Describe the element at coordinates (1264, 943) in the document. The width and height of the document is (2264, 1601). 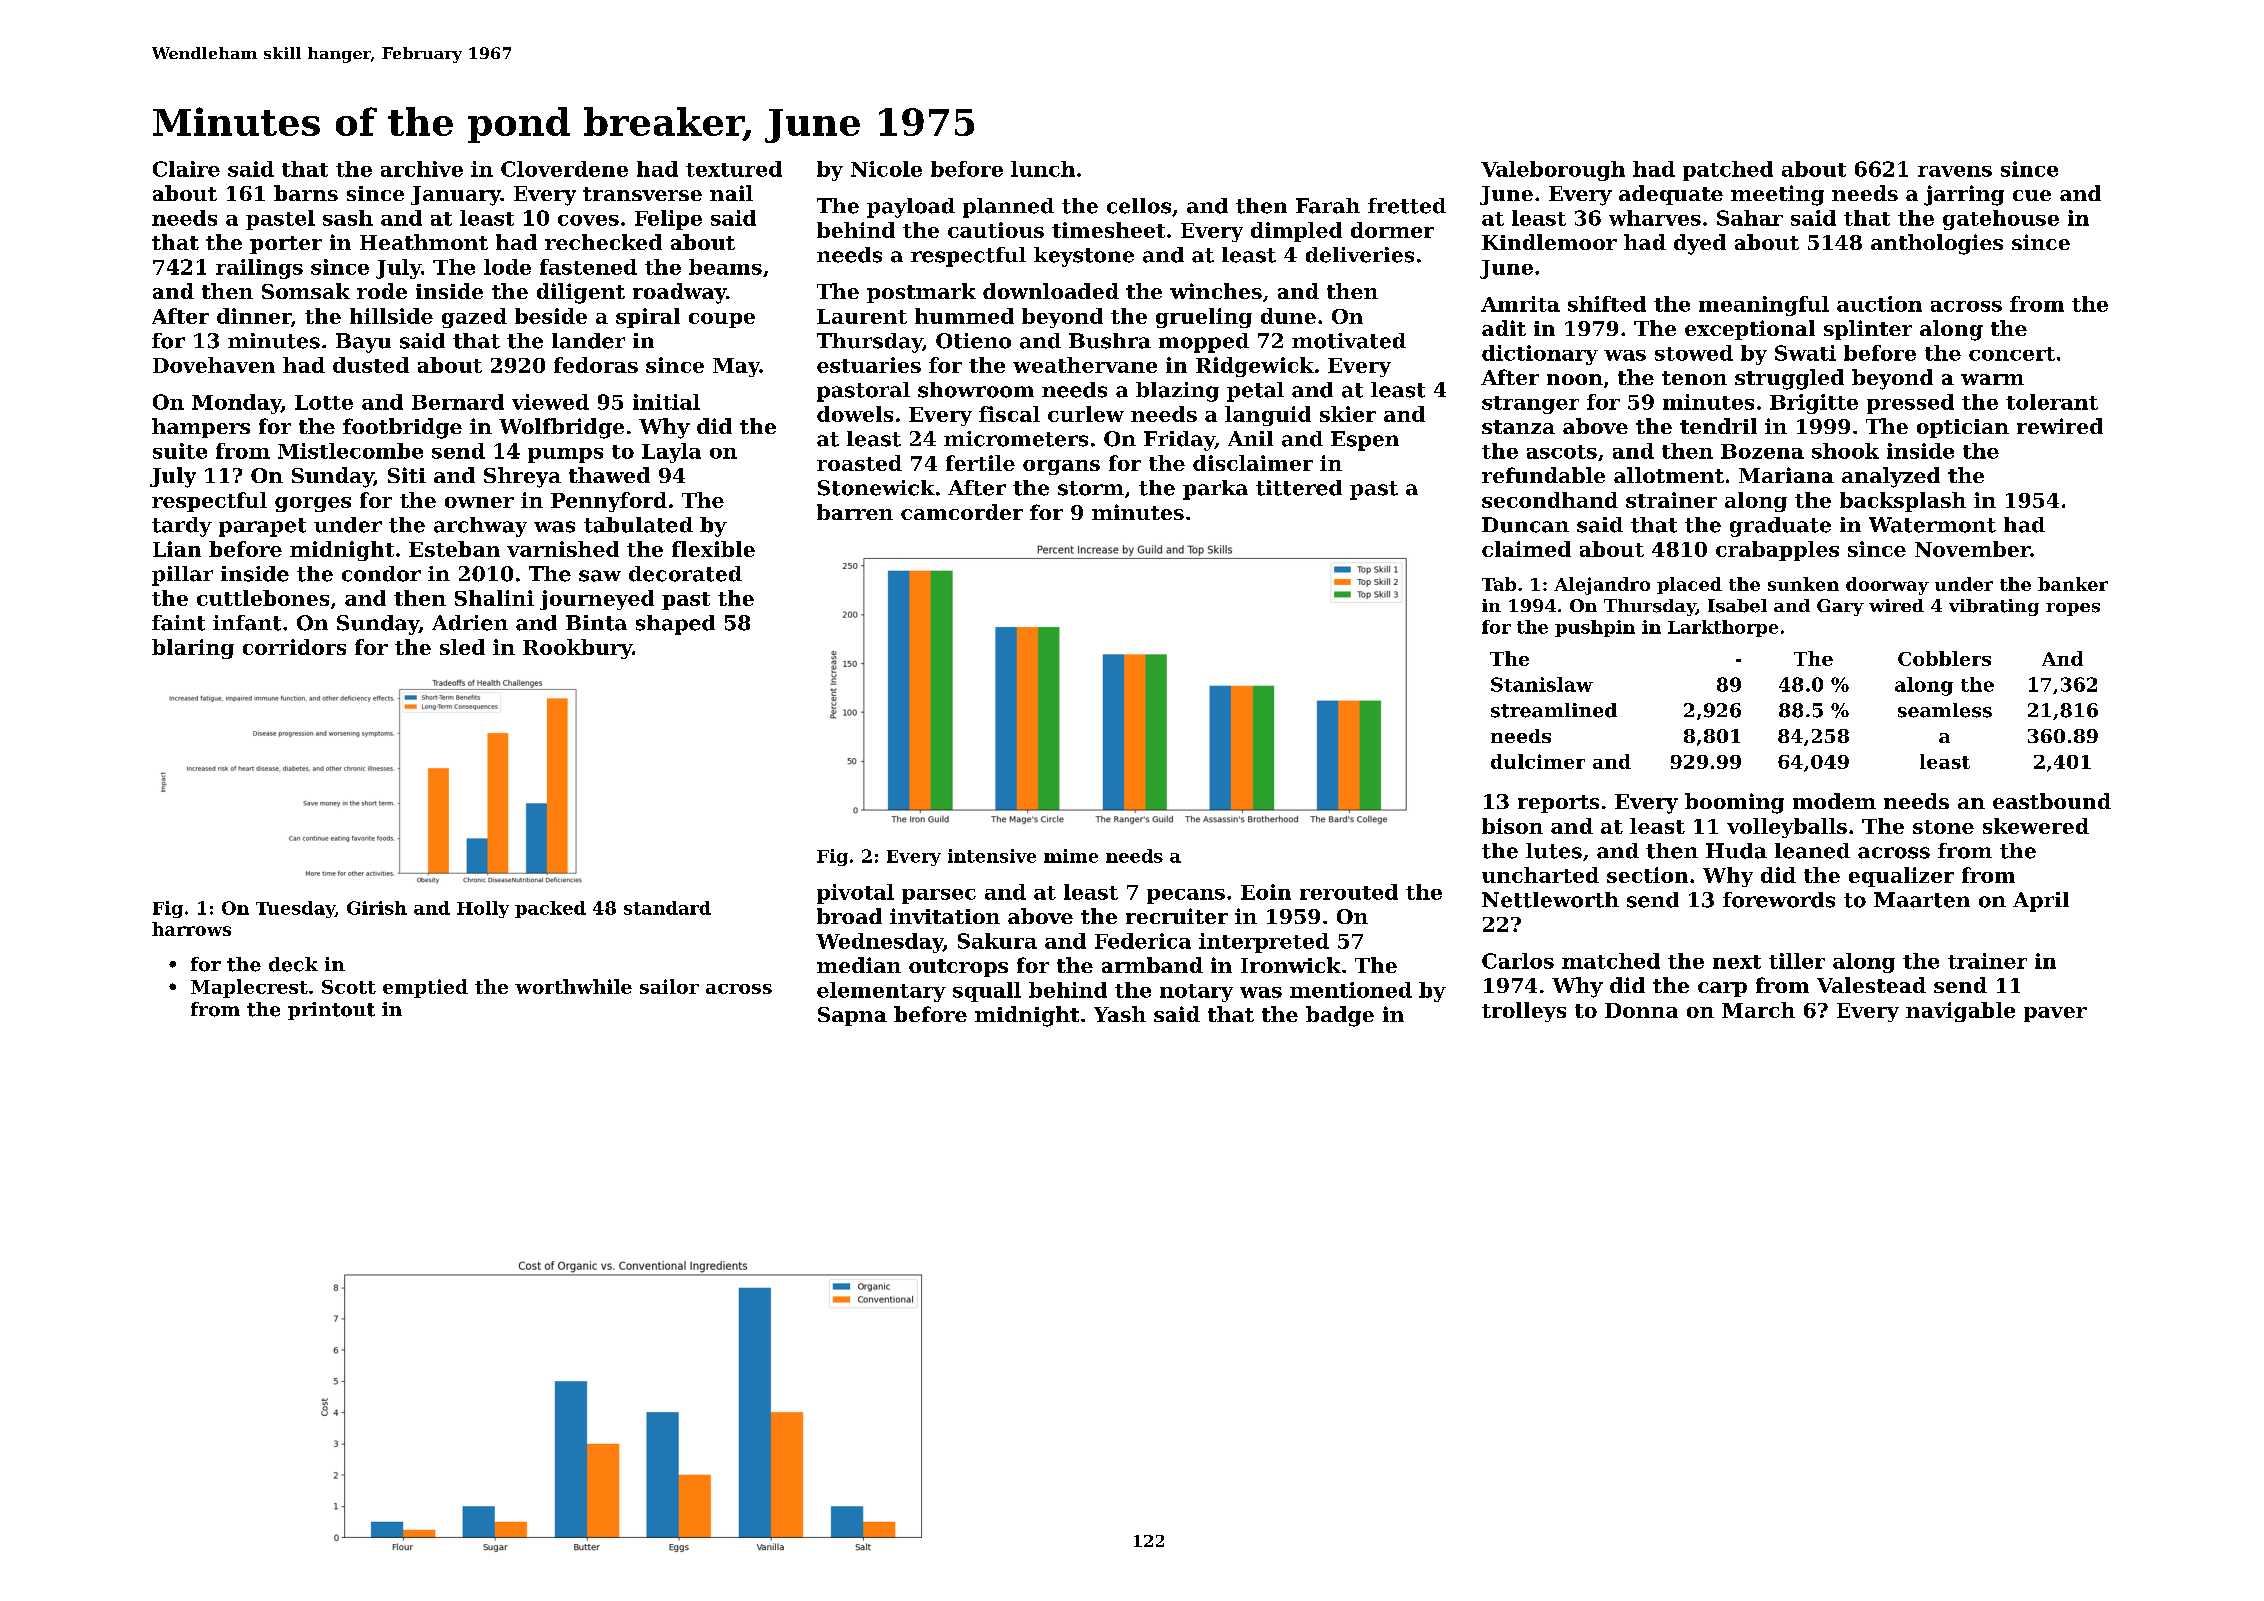
I see `interpreted` at that location.
